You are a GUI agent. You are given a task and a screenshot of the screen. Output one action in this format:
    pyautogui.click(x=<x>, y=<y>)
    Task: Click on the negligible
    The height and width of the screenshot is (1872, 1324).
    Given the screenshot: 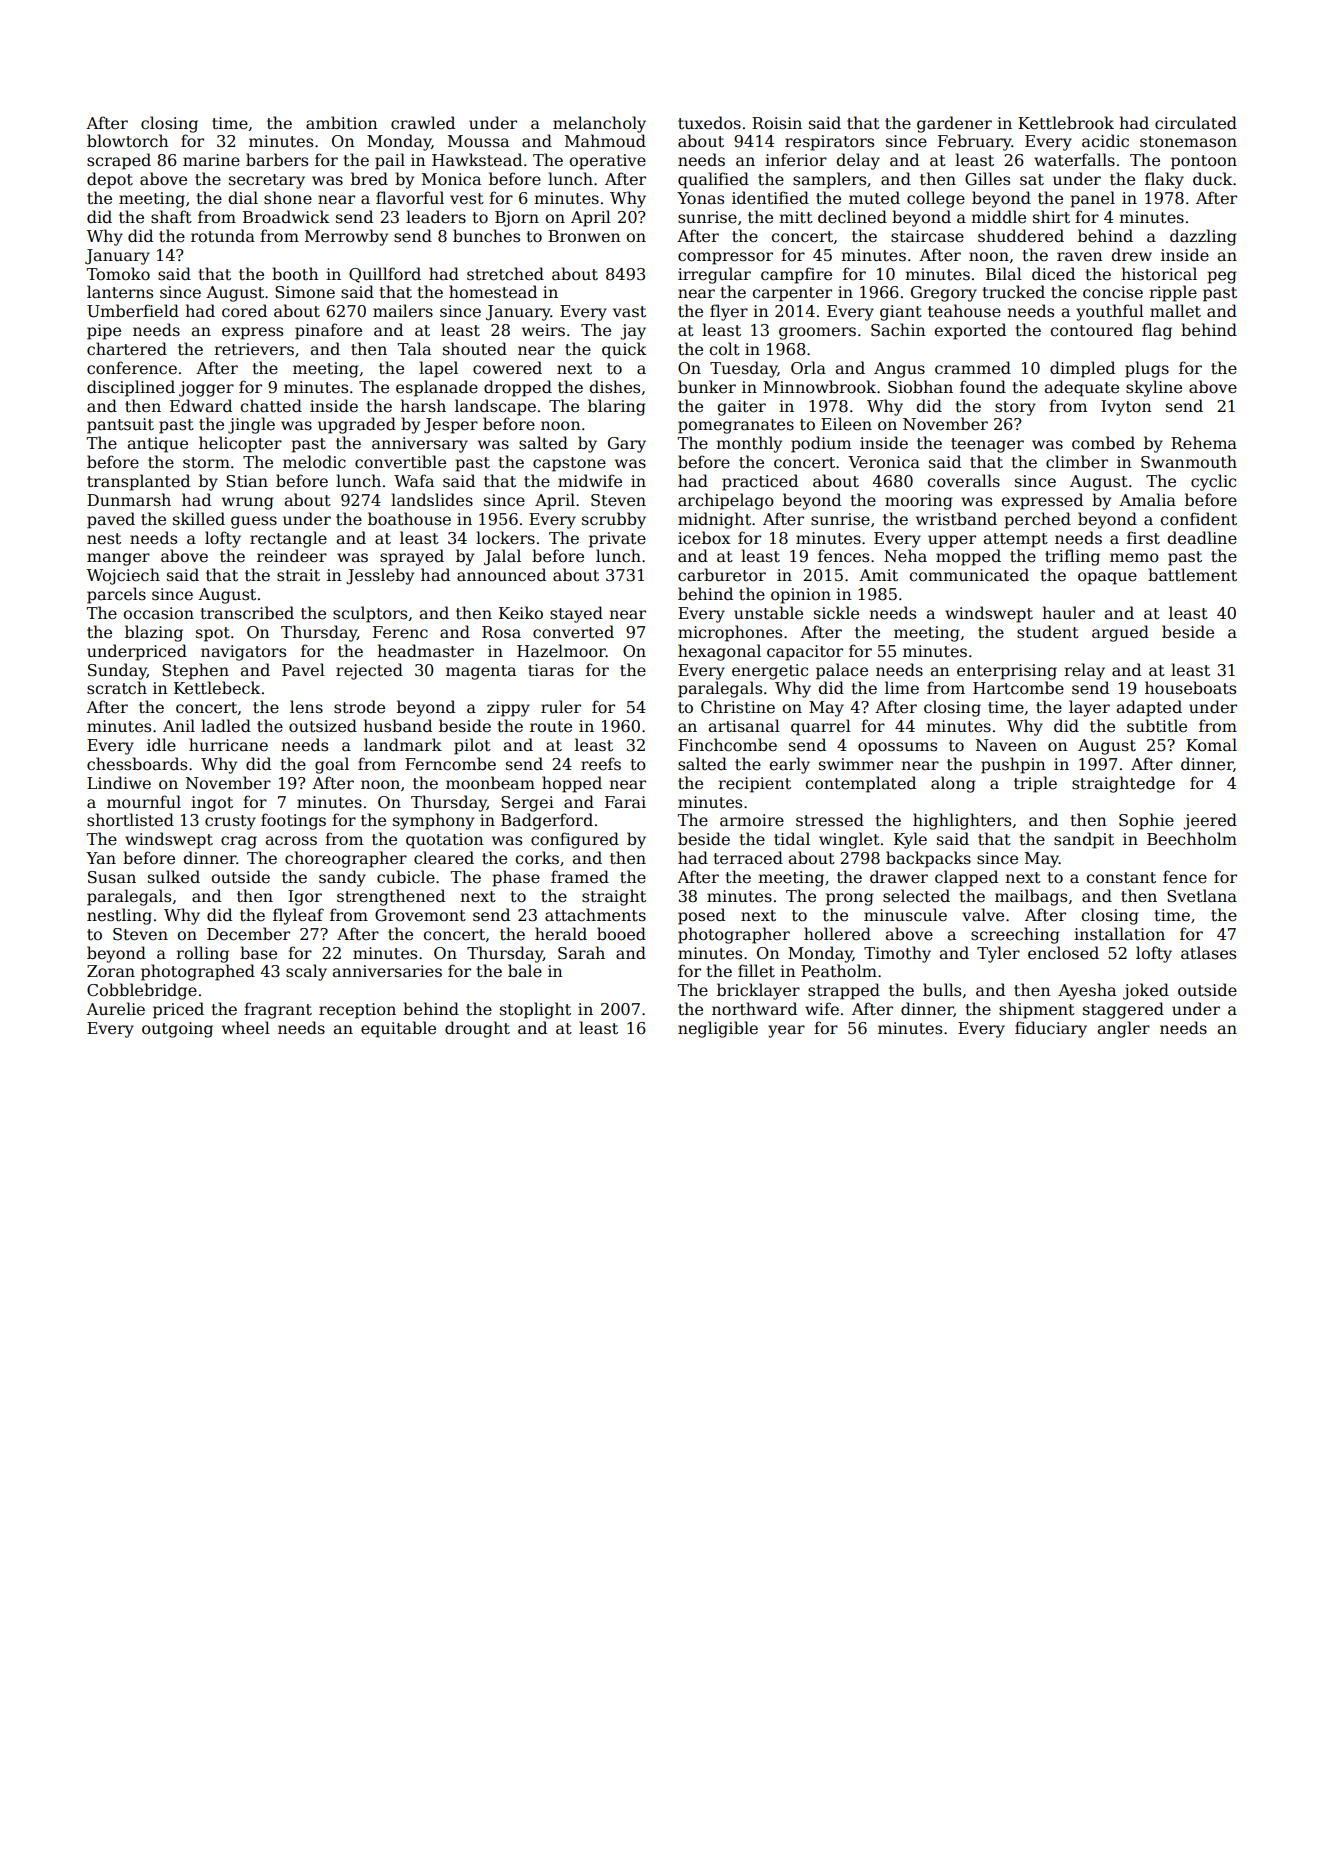 What is the action you would take?
    pyautogui.click(x=718, y=1029)
